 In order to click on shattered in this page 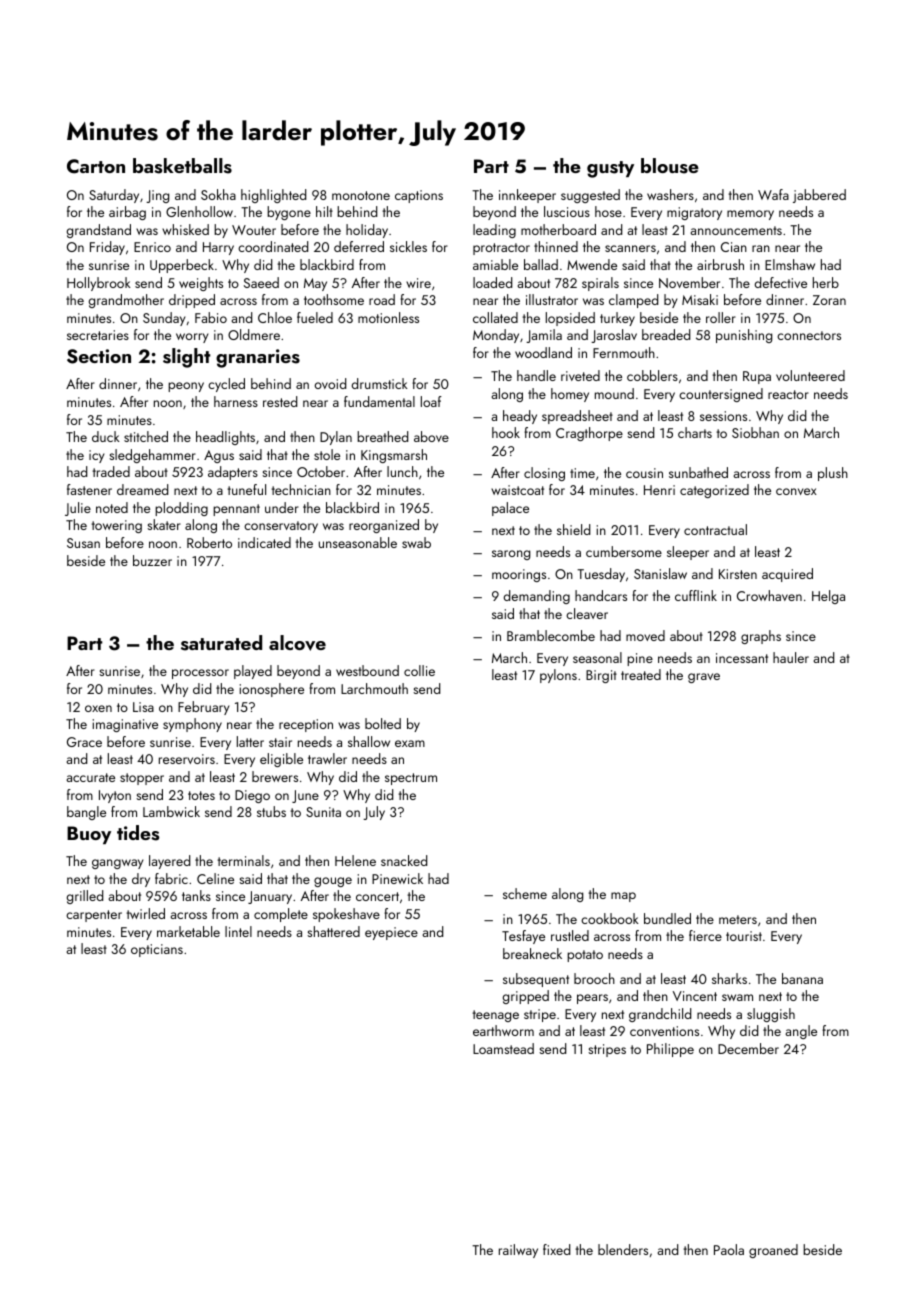, I will do `click(333, 931)`.
